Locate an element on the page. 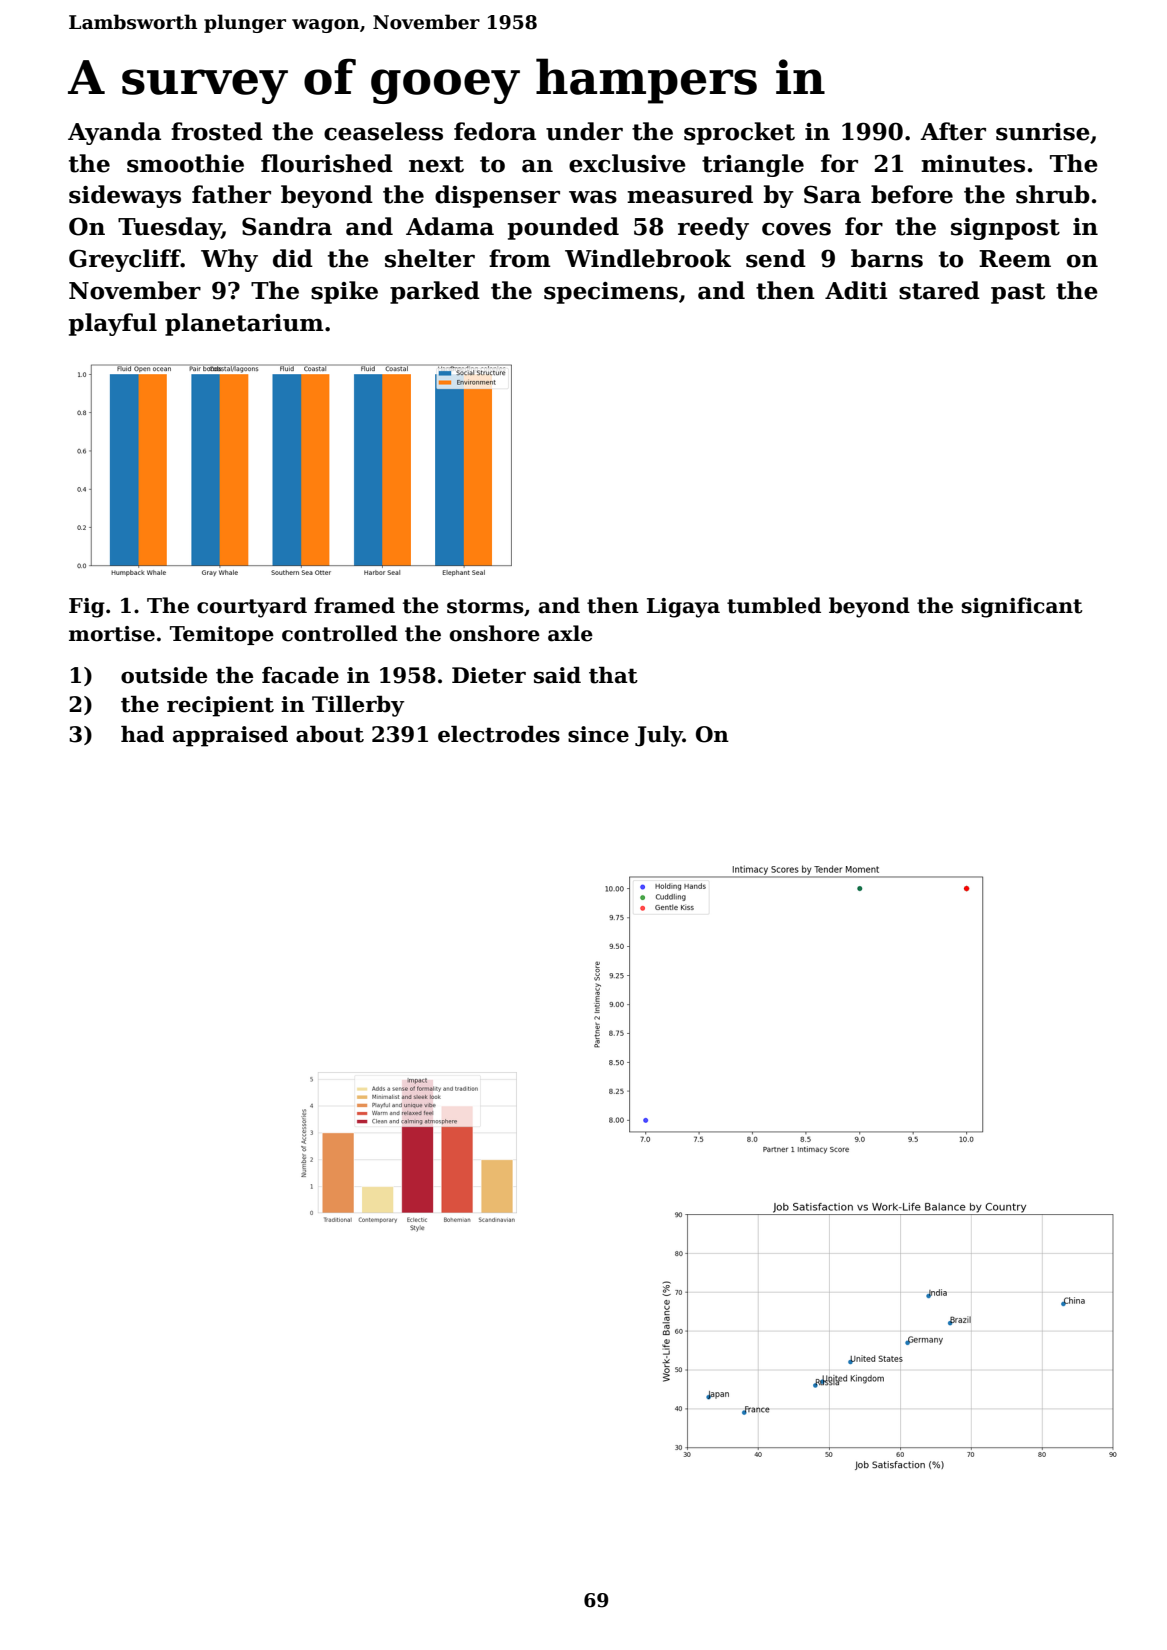  Why is located at coordinates (229, 260).
